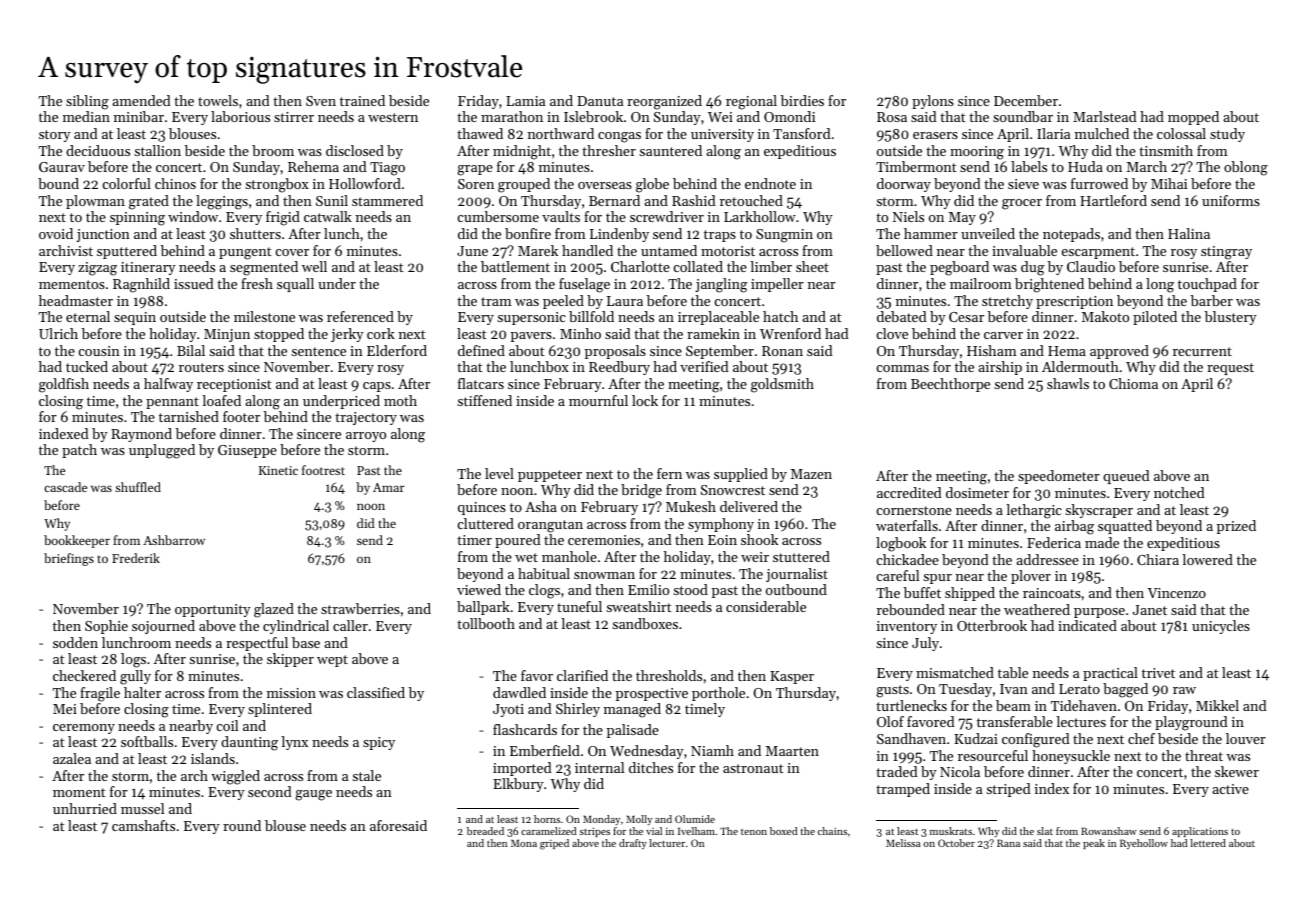 The height and width of the document is (924, 1308). I want to click on symphony, so click(721, 525).
